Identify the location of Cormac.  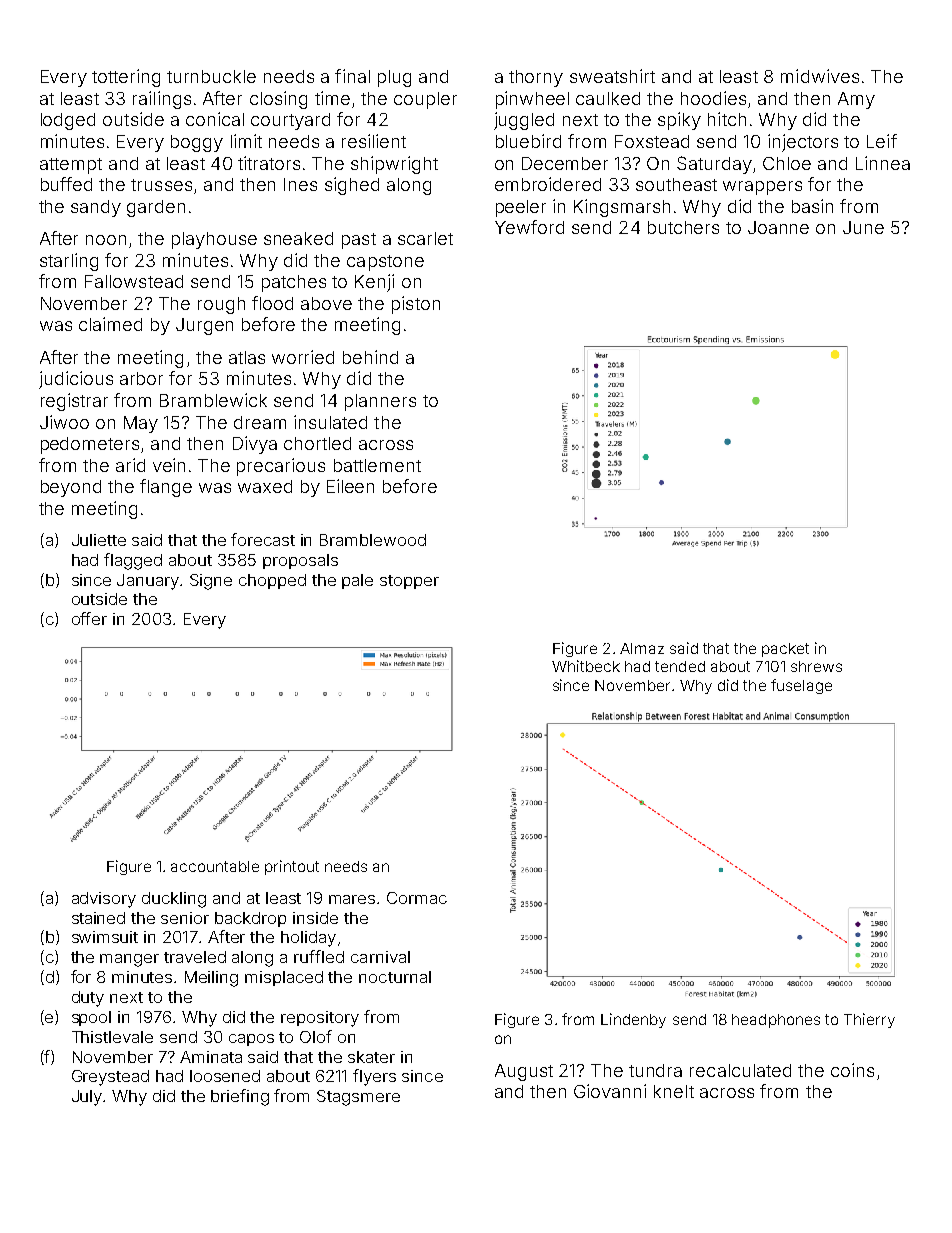
(417, 898).
